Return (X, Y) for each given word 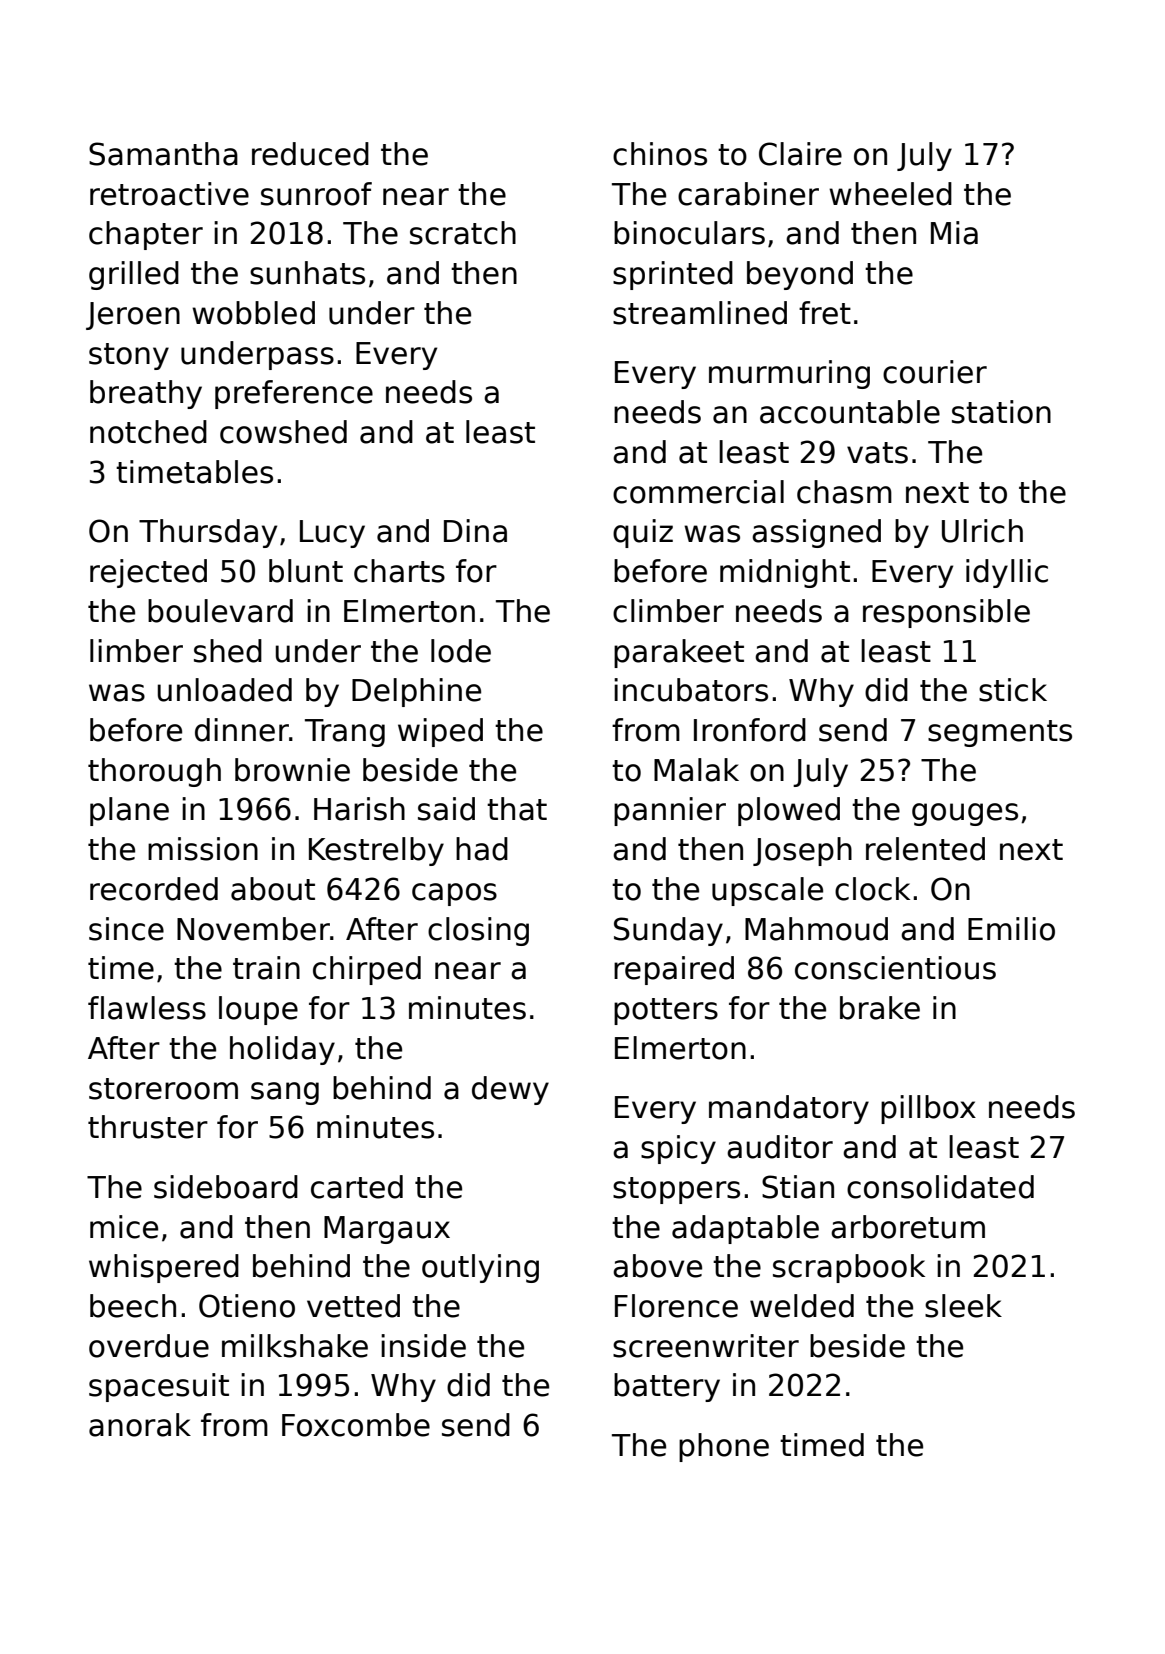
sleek (963, 1306)
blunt (306, 571)
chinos (660, 154)
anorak (140, 1425)
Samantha (163, 154)
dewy (510, 1090)
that (517, 809)
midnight (785, 573)
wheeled (890, 194)
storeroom (163, 1089)
